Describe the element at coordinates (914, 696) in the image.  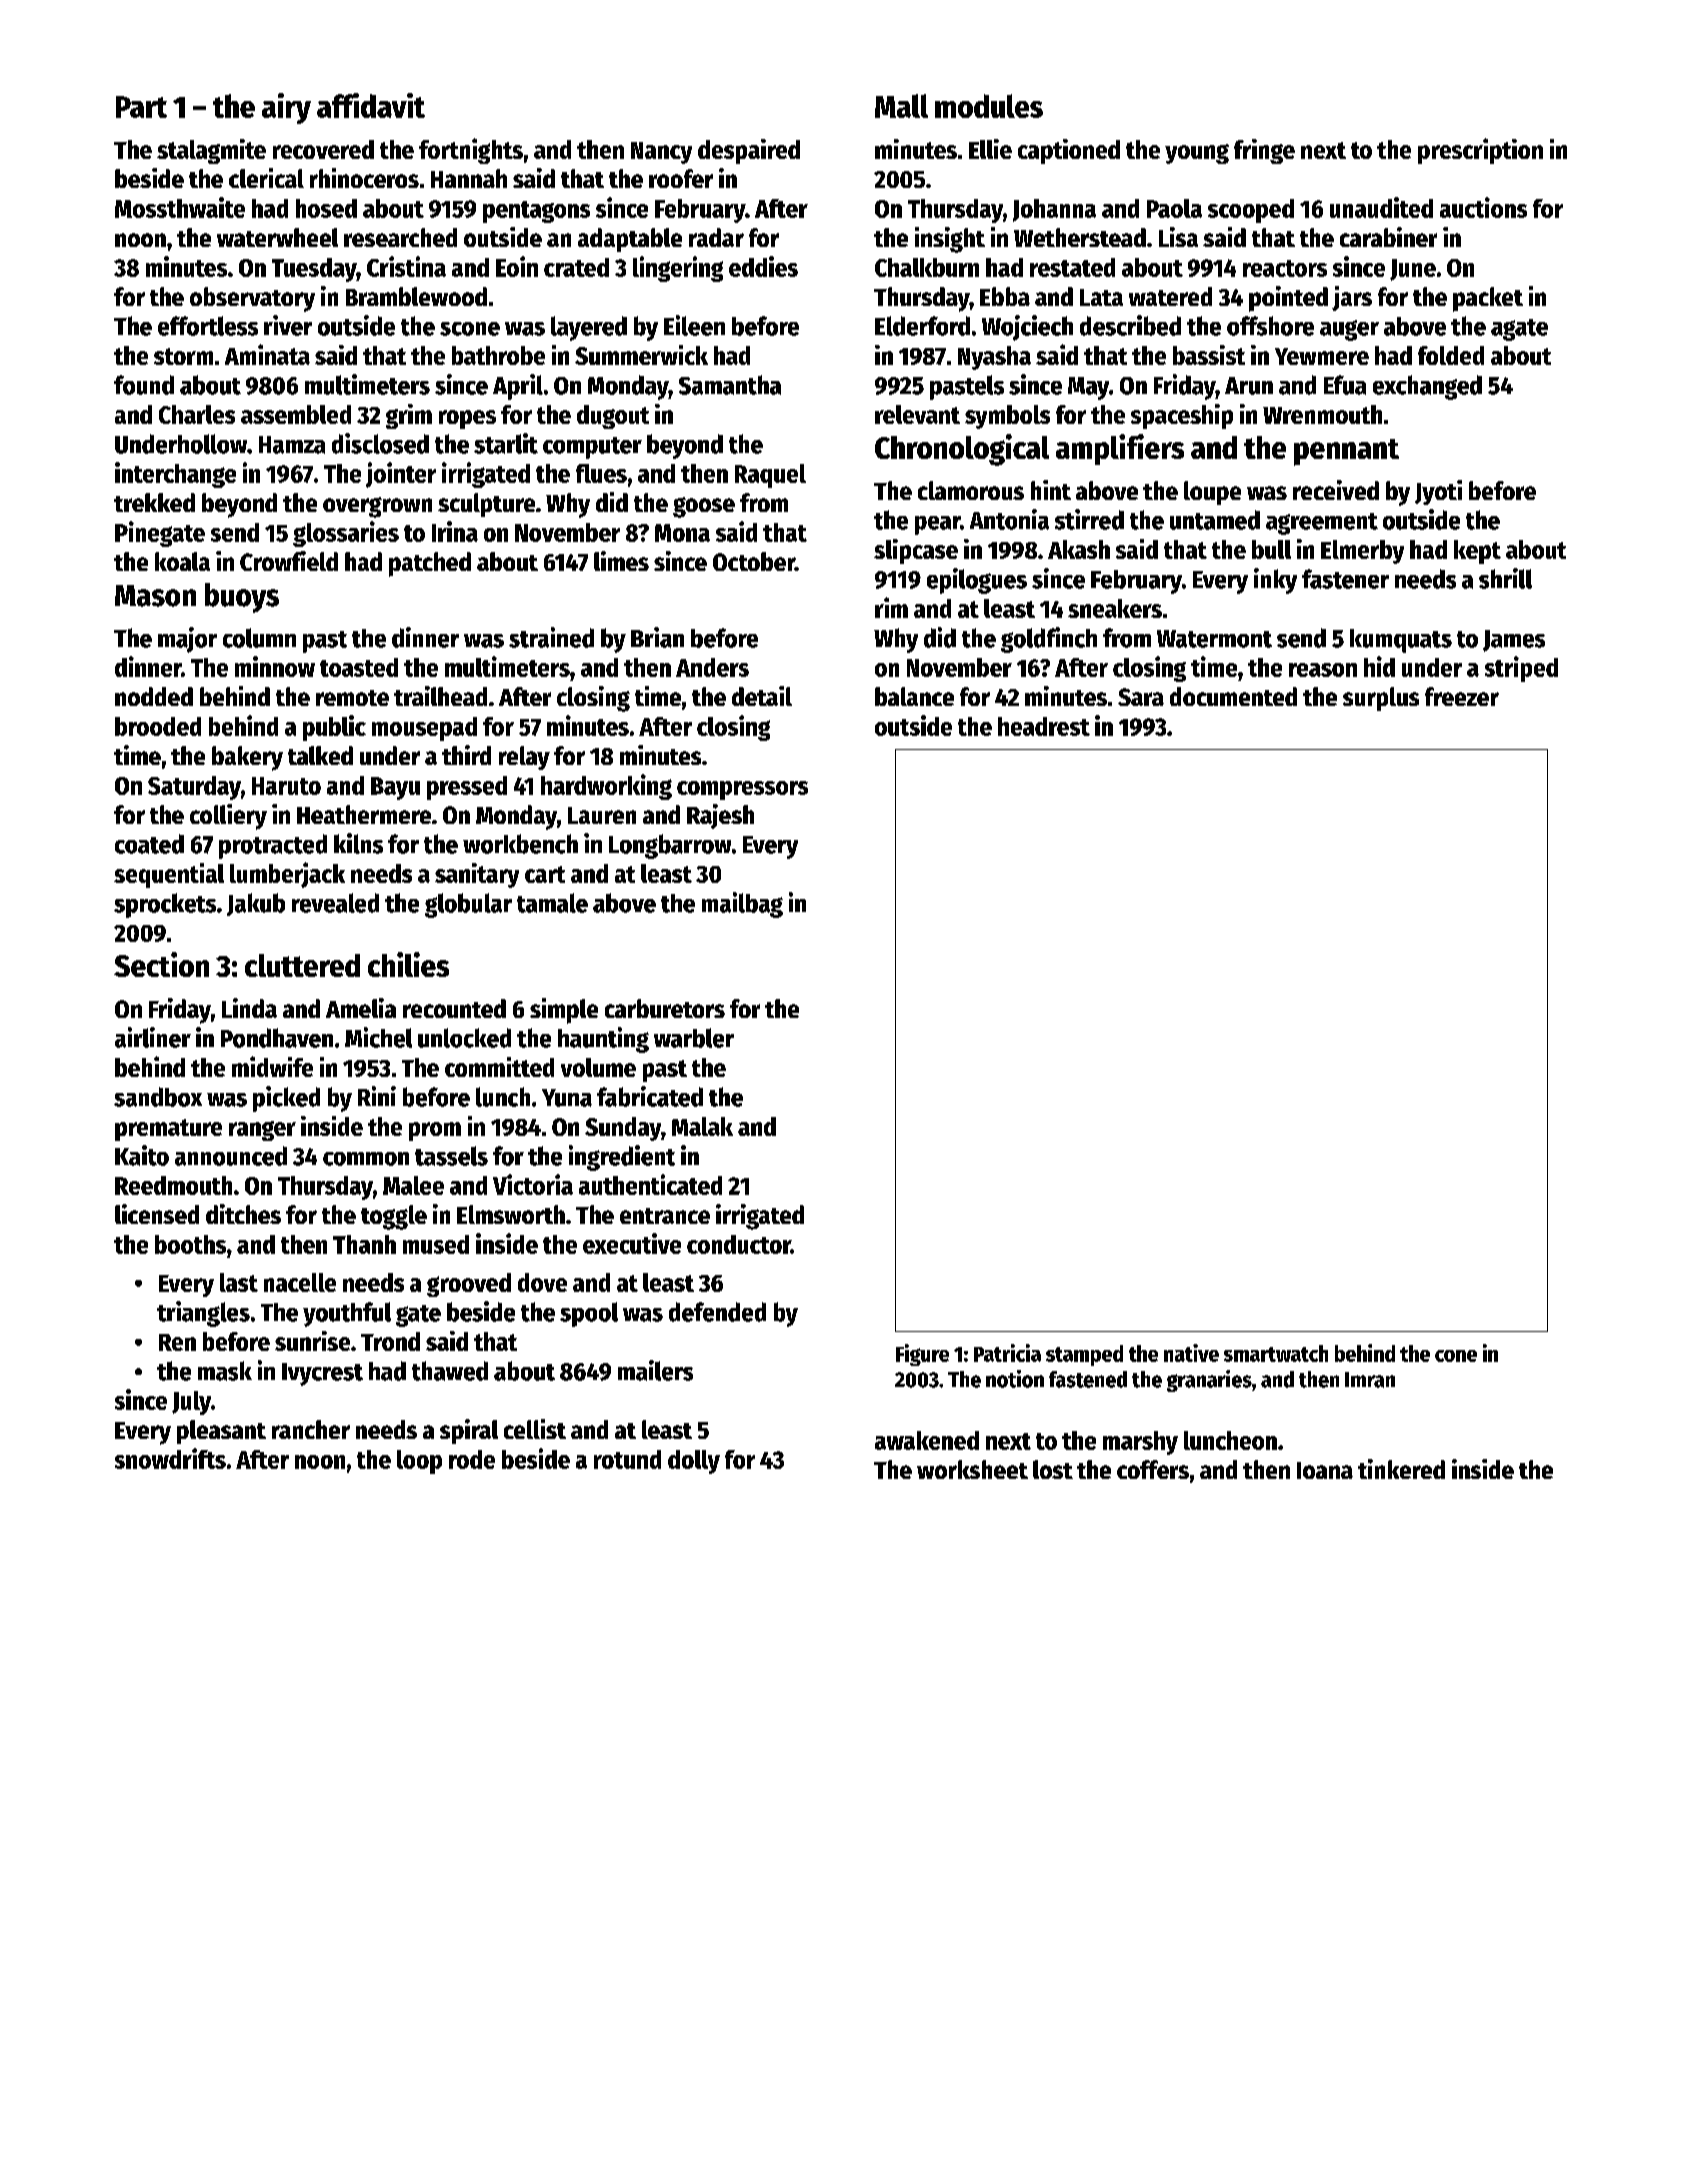
I see `balance` at that location.
